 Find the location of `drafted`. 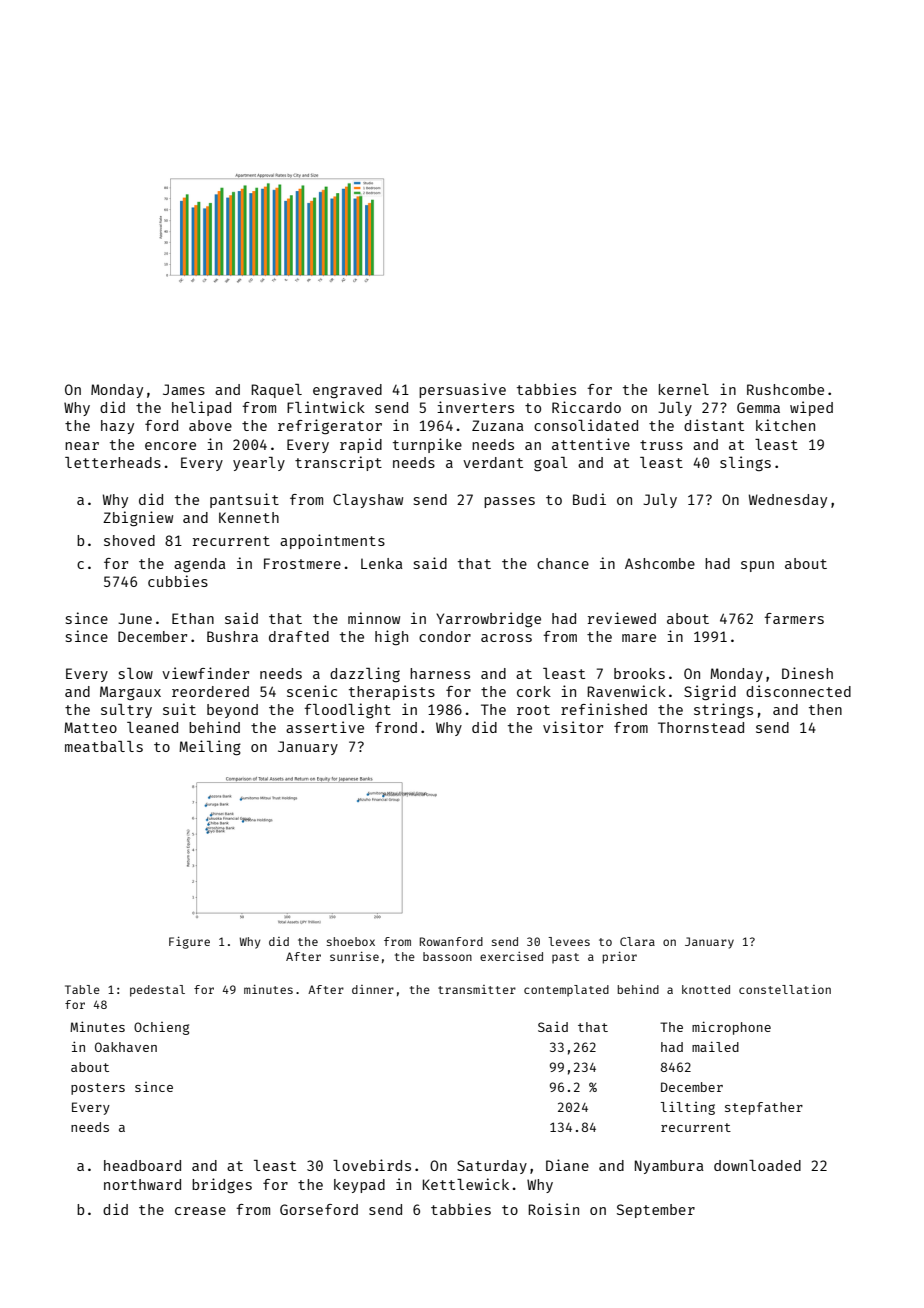

drafted is located at coordinates (299, 636).
